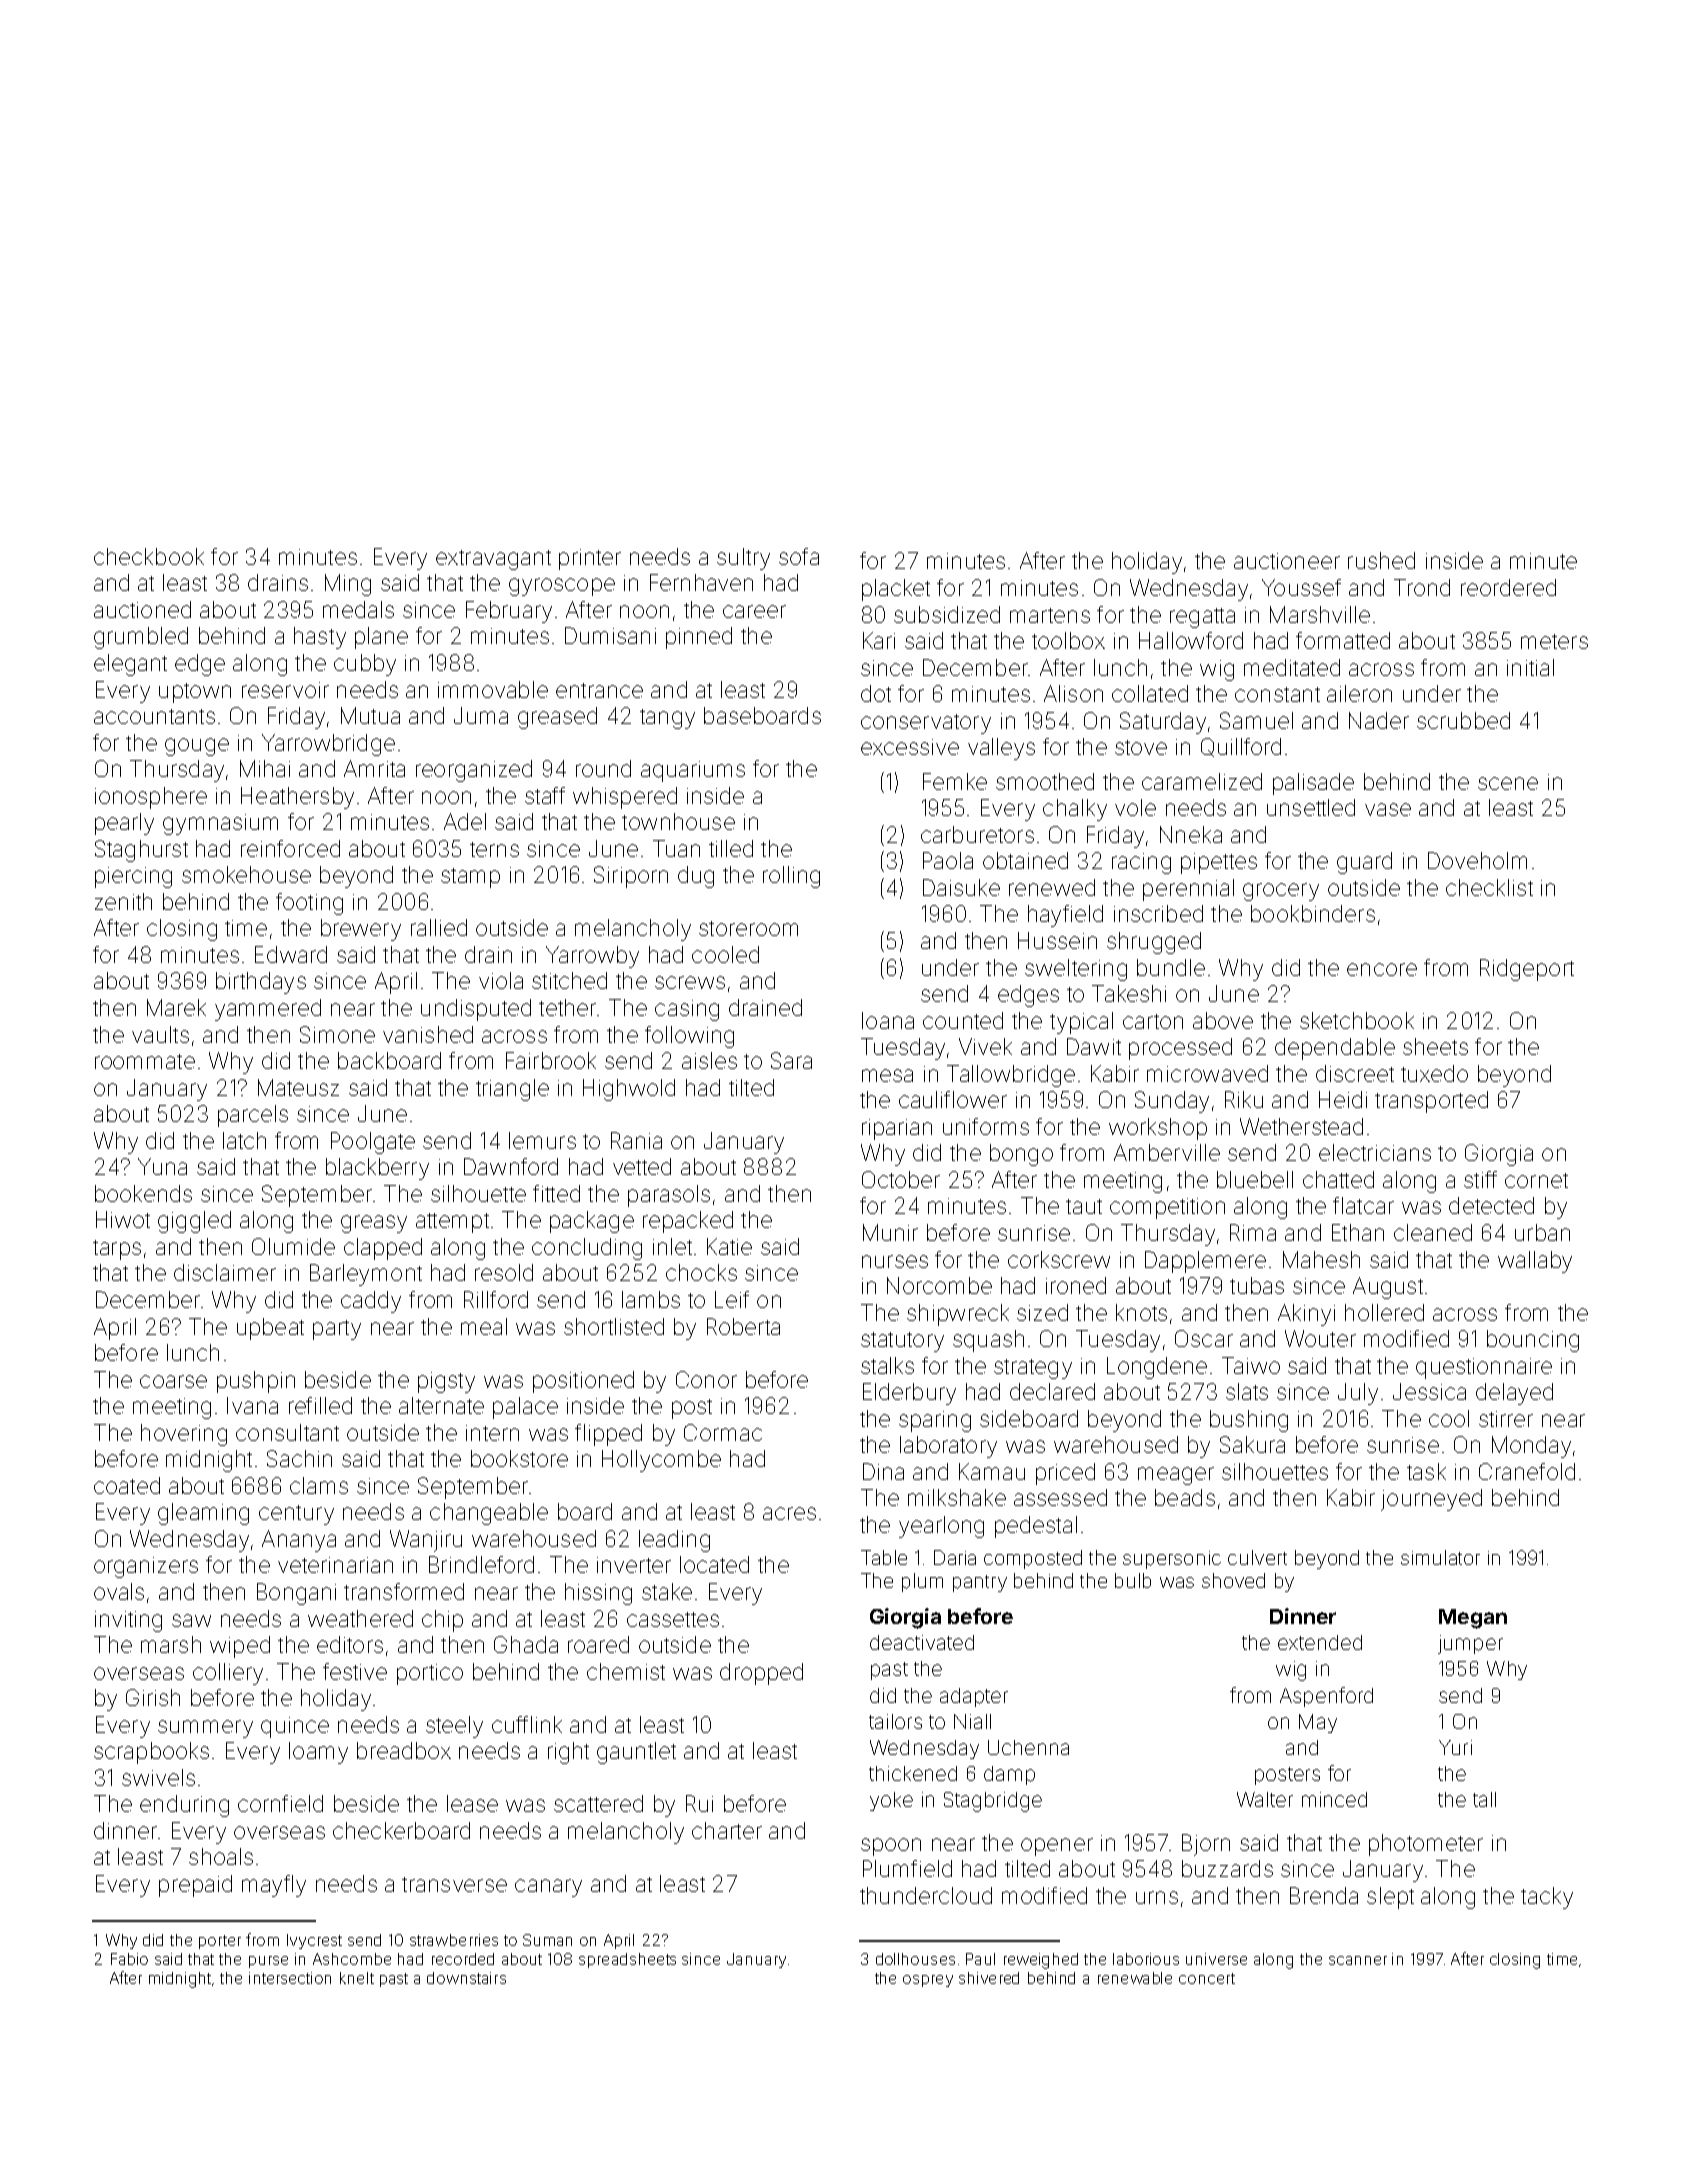 This screenshot has height=2178, width=1683. What do you see at coordinates (583, 1382) in the screenshot?
I see `positioned` at bounding box center [583, 1382].
